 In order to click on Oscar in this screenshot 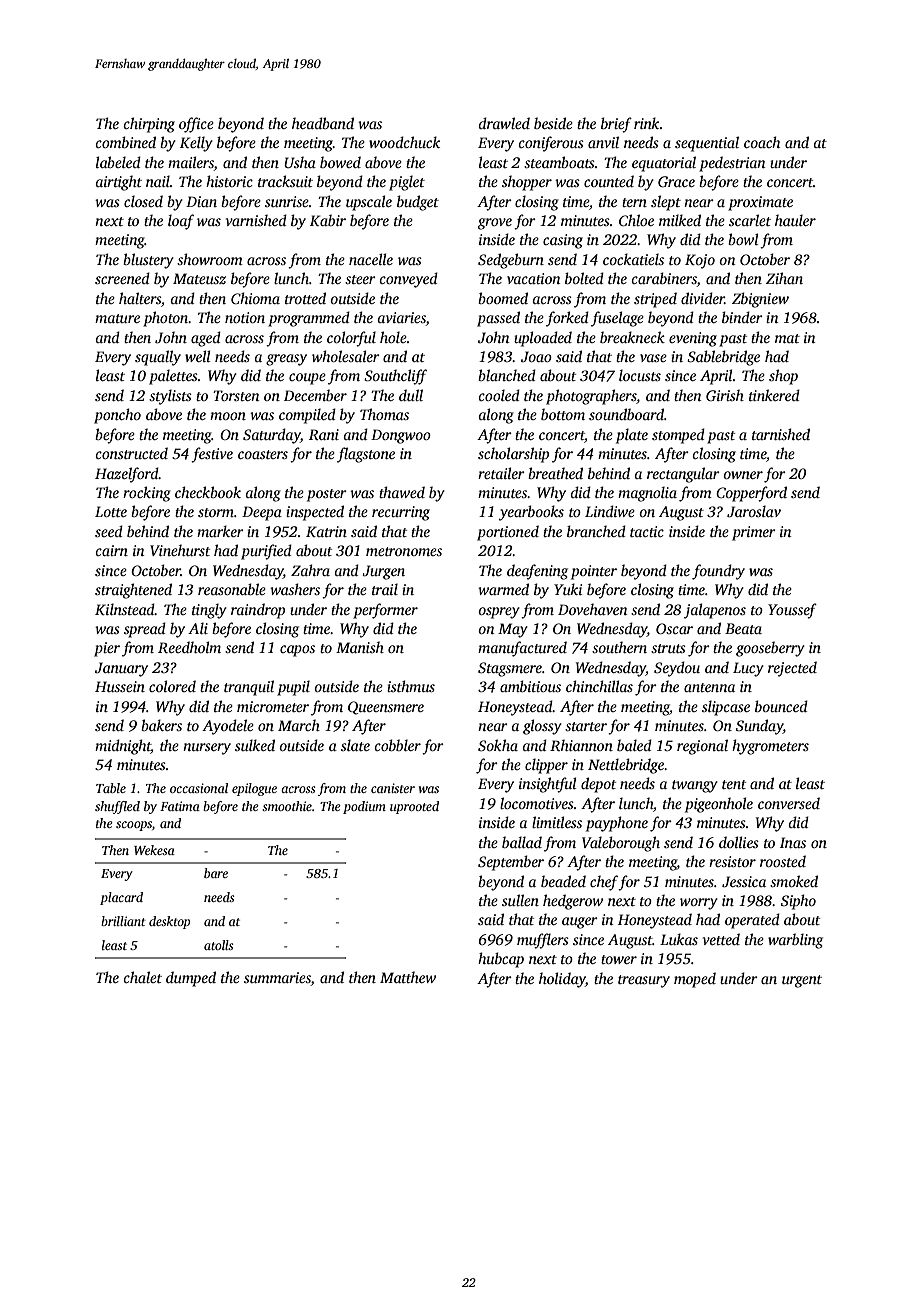, I will do `click(674, 628)`.
